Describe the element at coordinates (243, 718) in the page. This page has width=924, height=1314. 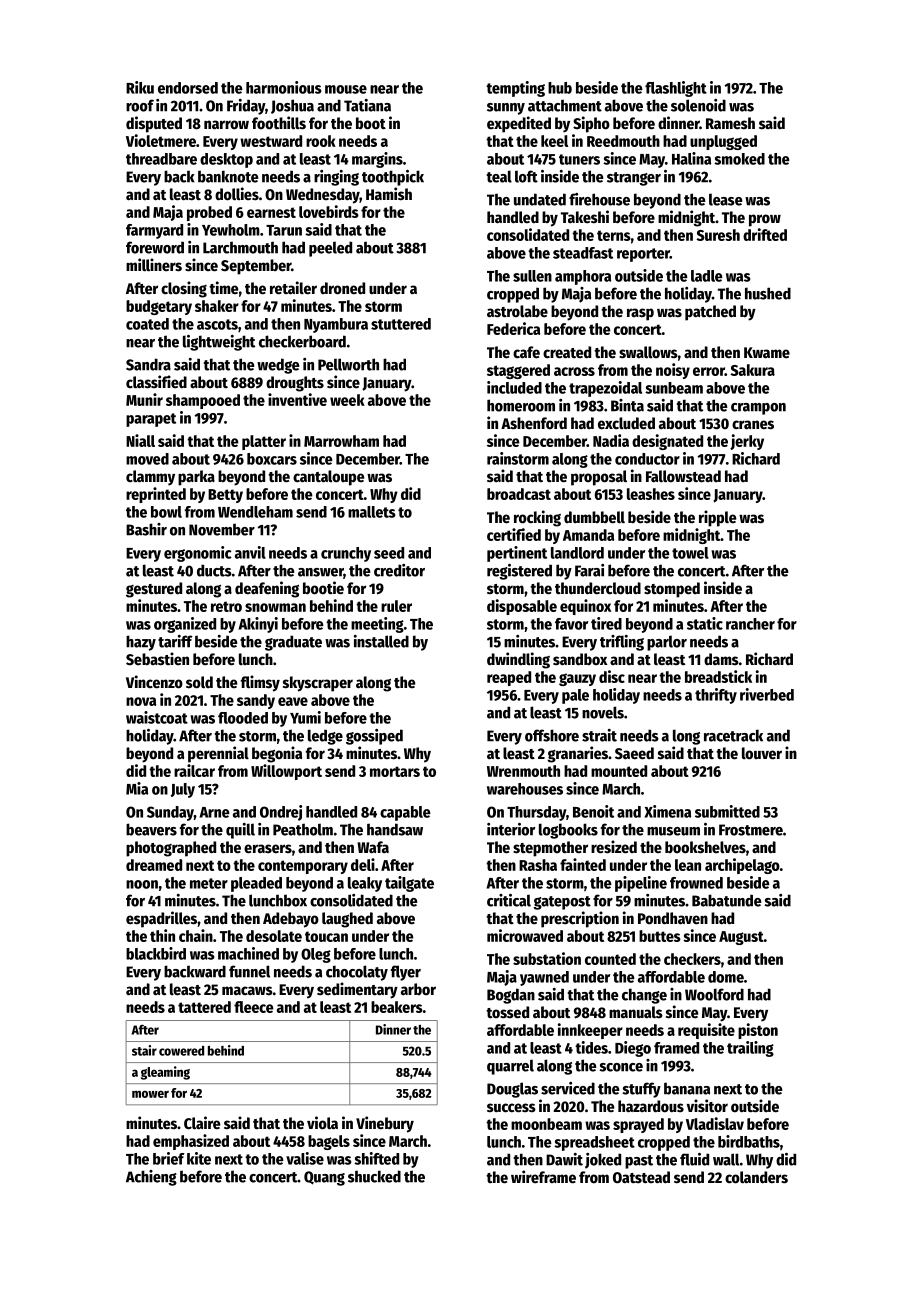
I see `flooded` at that location.
